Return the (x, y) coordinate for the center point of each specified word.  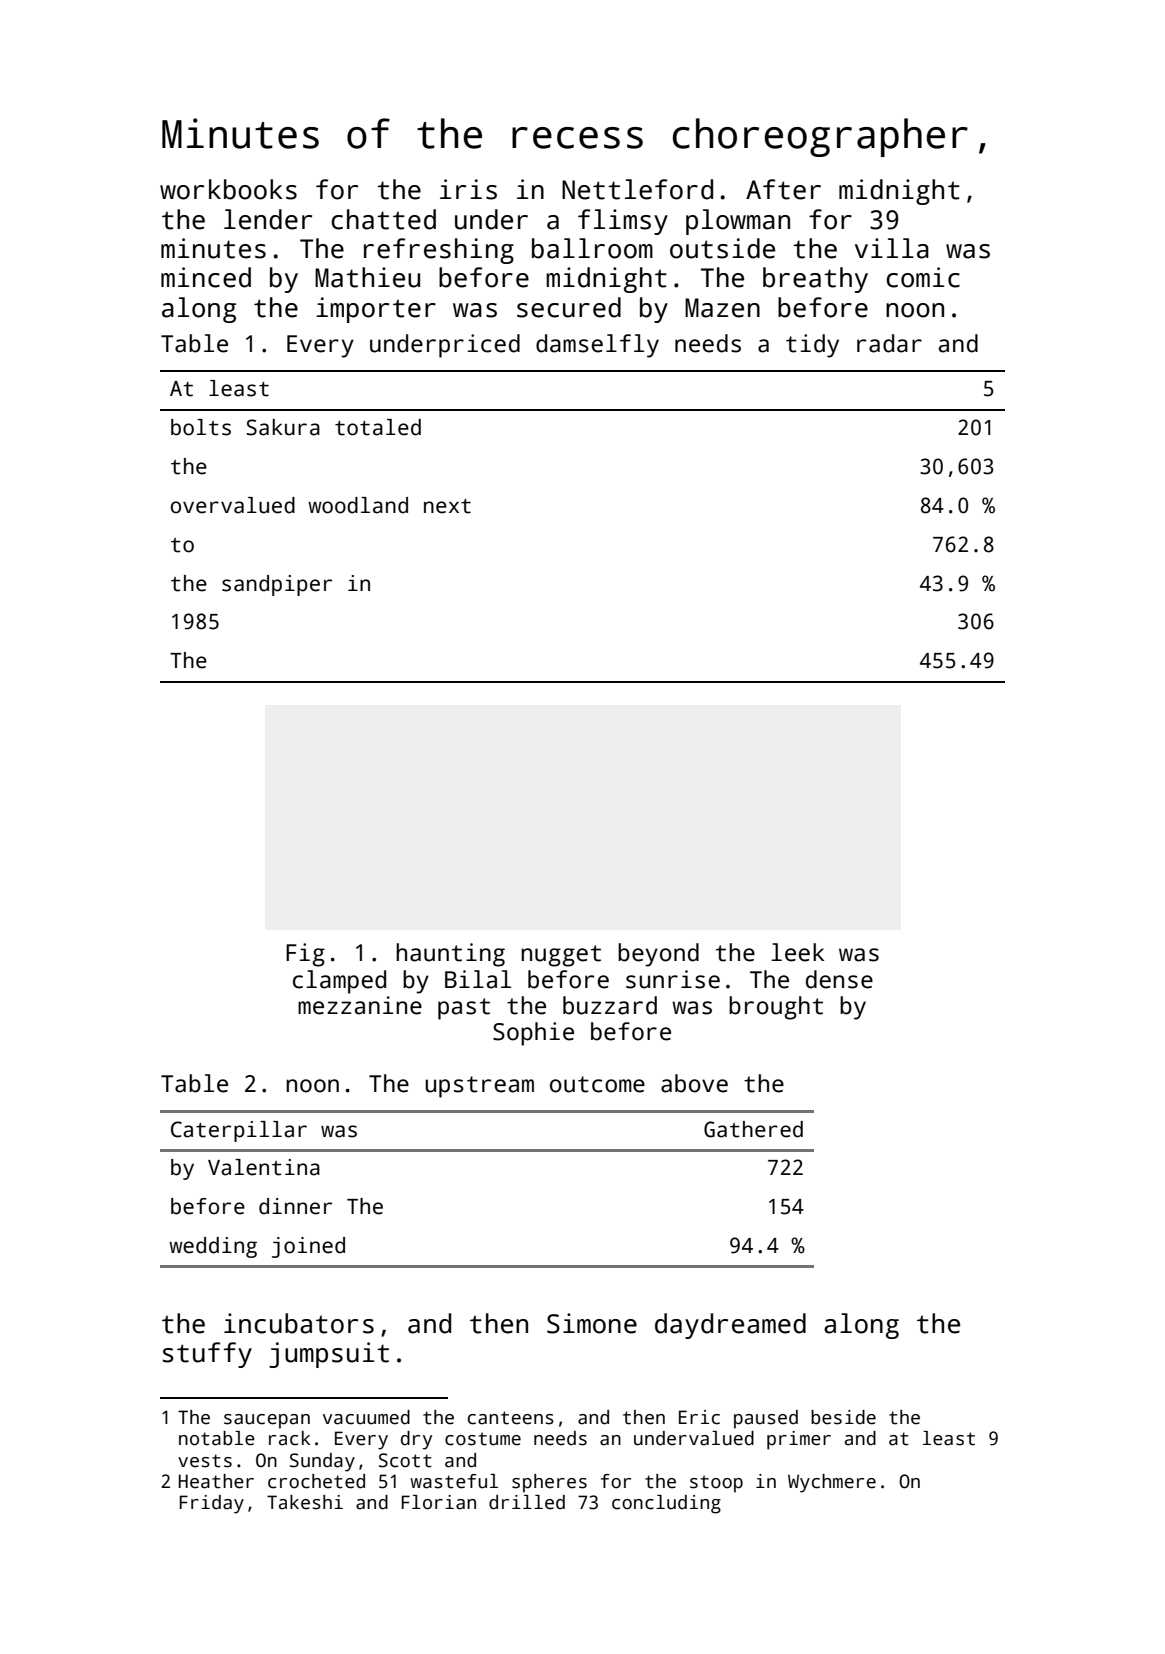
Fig (305, 955)
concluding (666, 1504)
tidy (812, 346)
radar (889, 343)
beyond (658, 955)
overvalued (233, 505)
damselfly (597, 346)
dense (839, 979)
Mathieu (367, 277)
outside (722, 248)
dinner (295, 1206)
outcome (597, 1084)
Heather (216, 1481)
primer (799, 1440)
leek (797, 952)
